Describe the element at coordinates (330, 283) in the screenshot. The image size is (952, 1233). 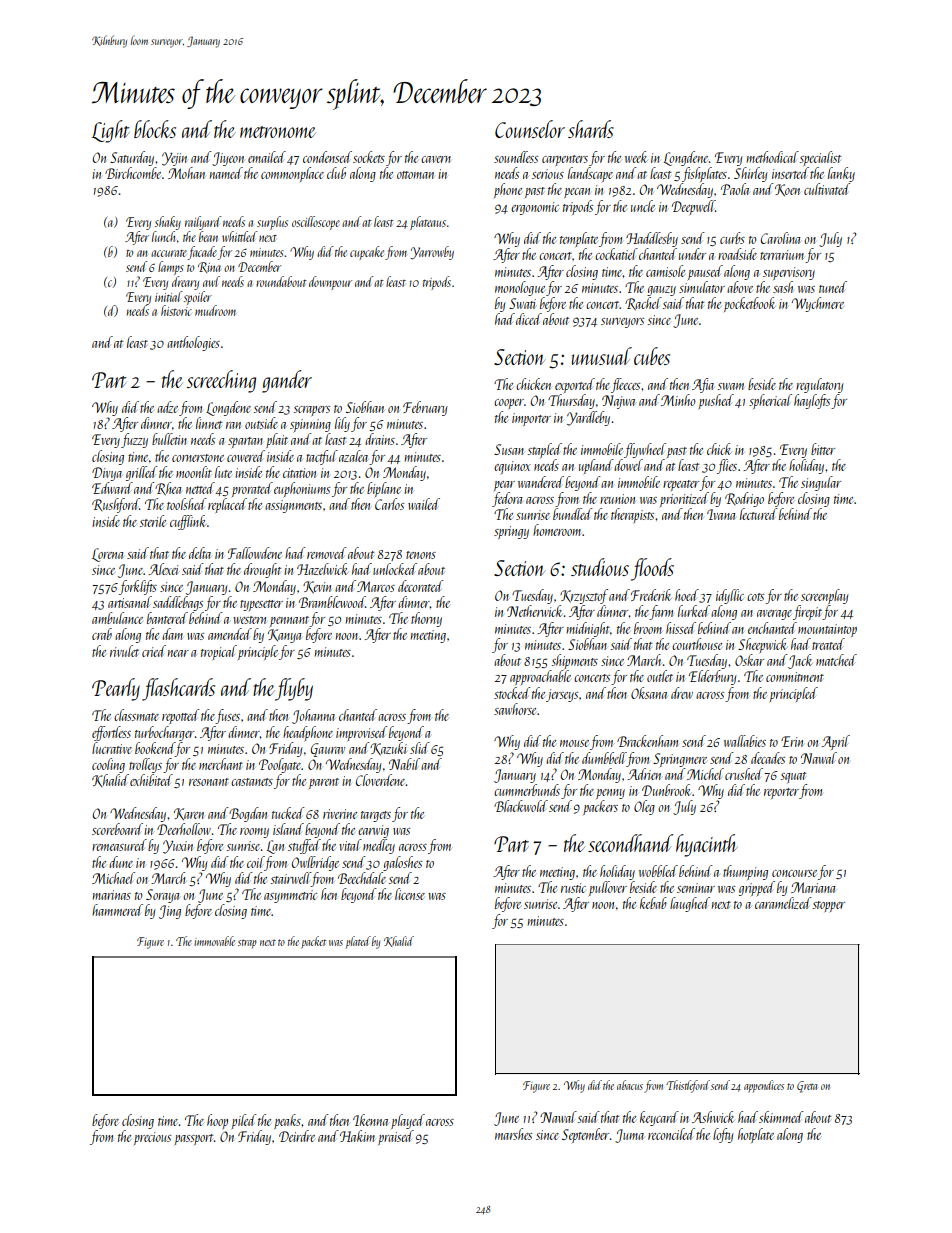
I see `downpour` at that location.
